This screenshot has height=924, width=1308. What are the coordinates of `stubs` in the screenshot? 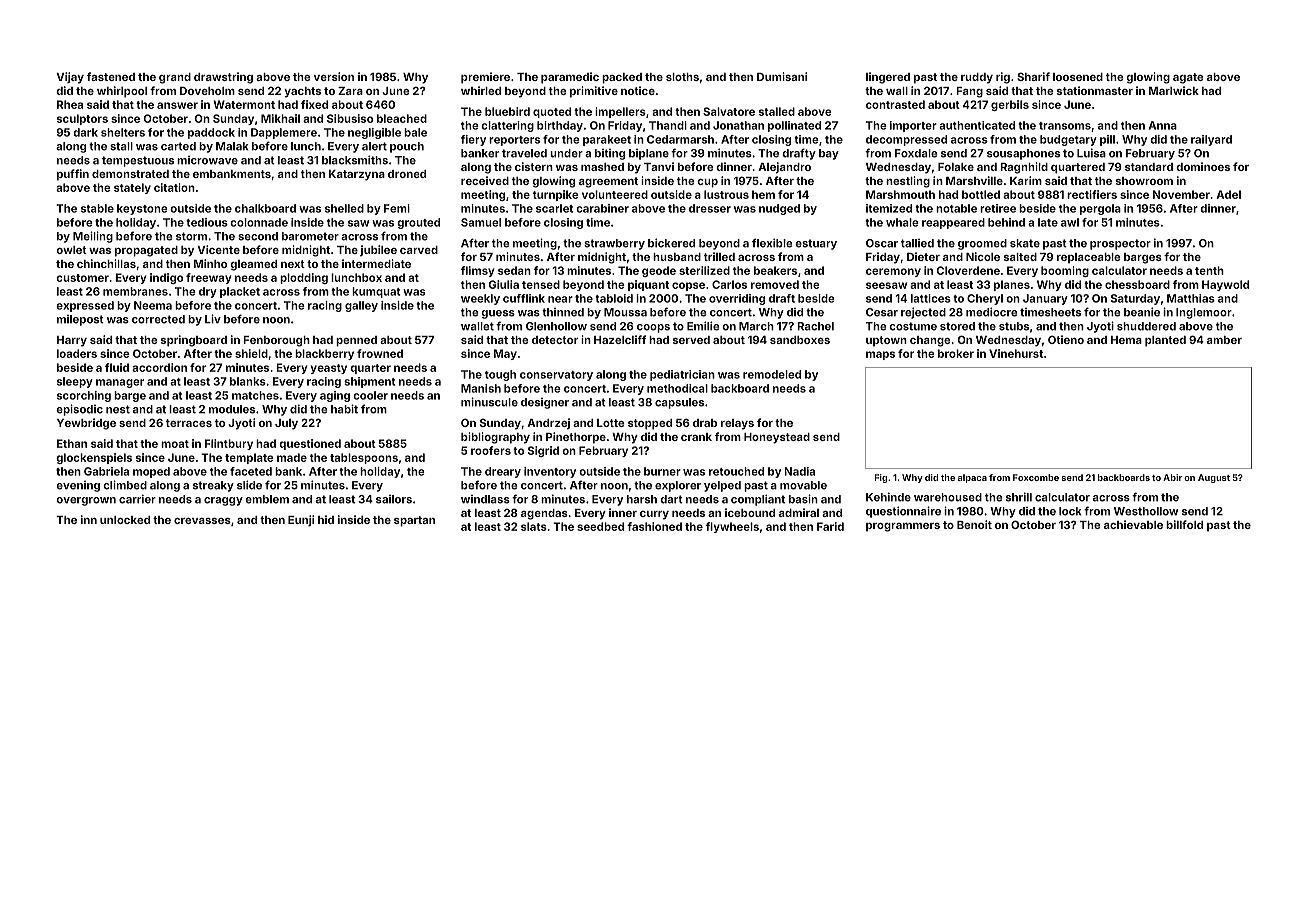 It's located at (1014, 326).
